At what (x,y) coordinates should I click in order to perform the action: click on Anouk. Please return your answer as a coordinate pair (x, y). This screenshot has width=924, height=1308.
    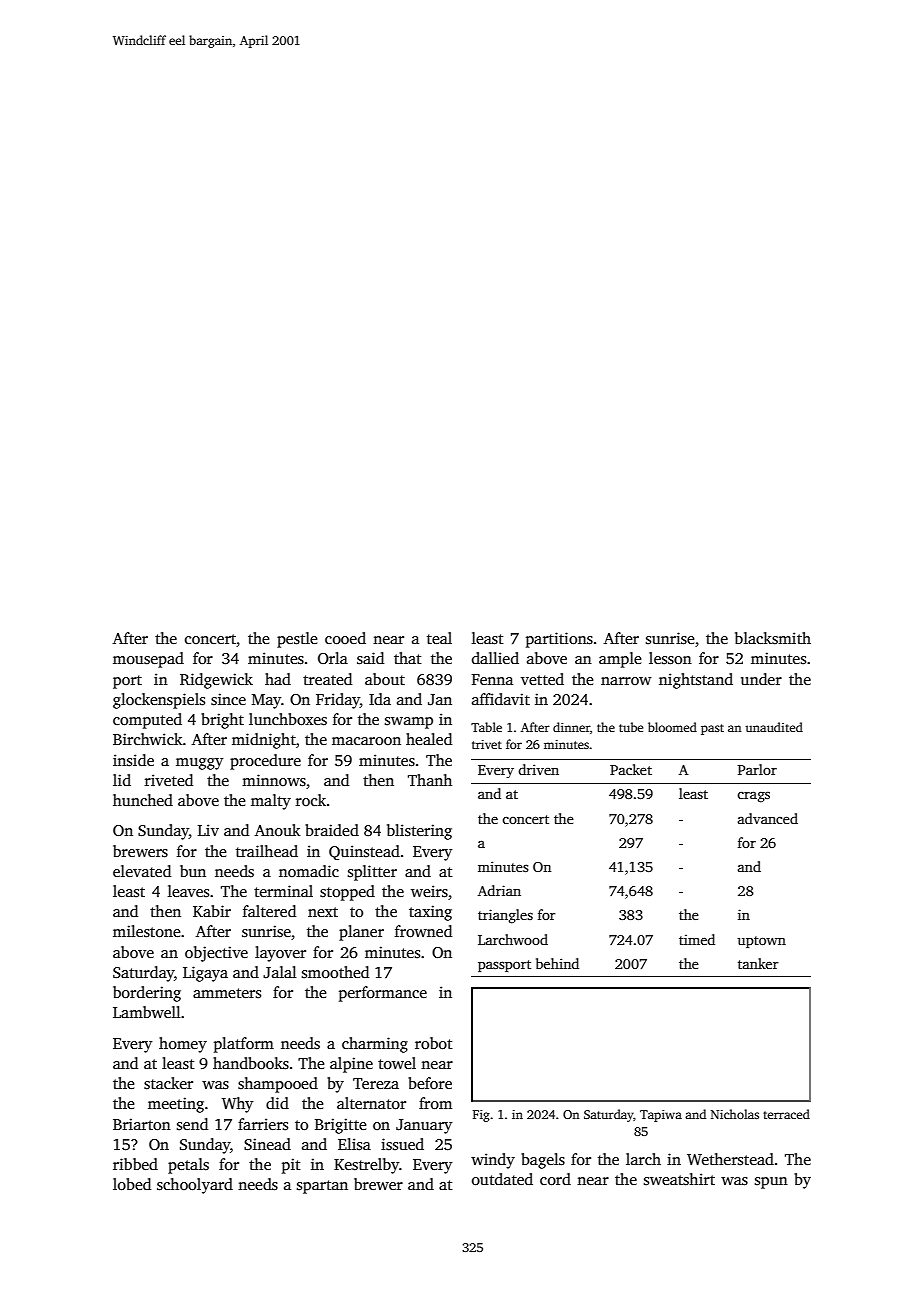
    Looking at the image, I should click on (278, 830).
